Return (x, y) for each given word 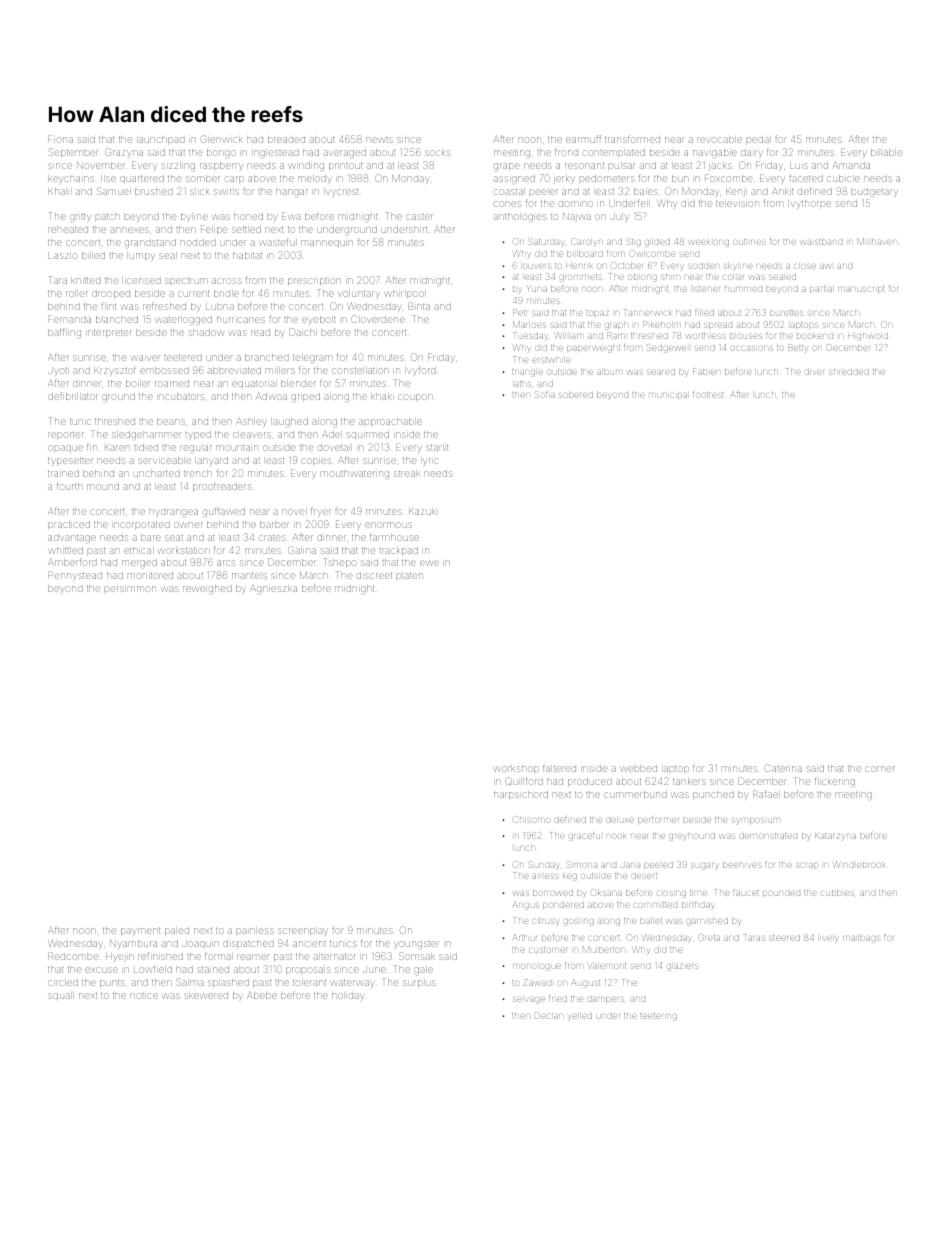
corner (880, 769)
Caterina (783, 768)
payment (140, 931)
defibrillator (73, 396)
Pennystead (75, 575)
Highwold (868, 337)
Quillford (524, 781)
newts (379, 140)
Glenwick (222, 139)
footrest (708, 395)
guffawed (224, 512)
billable (887, 153)
